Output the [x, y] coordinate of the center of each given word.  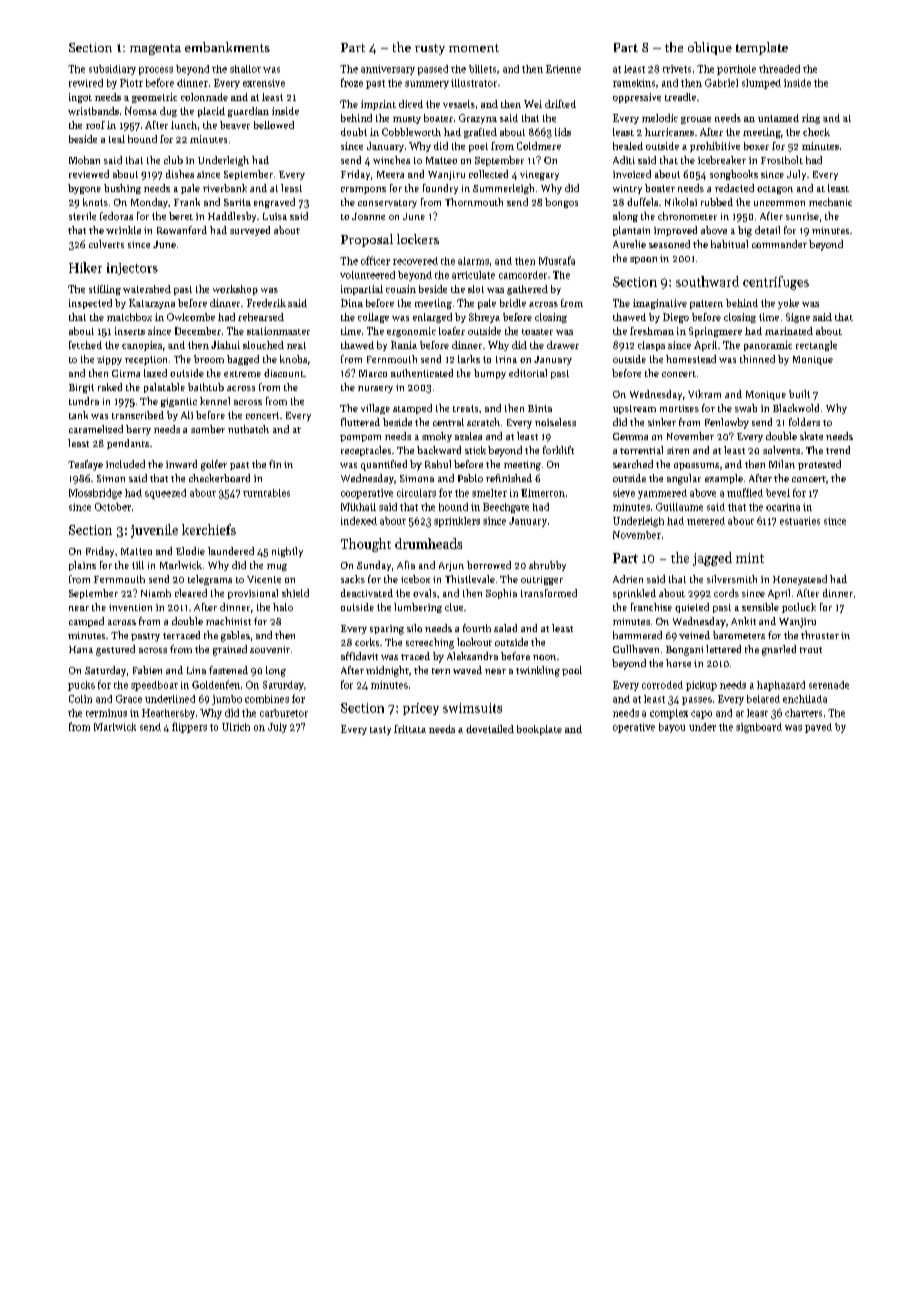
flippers [189, 727]
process [156, 71]
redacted [734, 188]
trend [838, 450]
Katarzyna [152, 304]
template [762, 48]
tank [78, 415]
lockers [418, 239]
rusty [430, 49]
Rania [404, 345]
